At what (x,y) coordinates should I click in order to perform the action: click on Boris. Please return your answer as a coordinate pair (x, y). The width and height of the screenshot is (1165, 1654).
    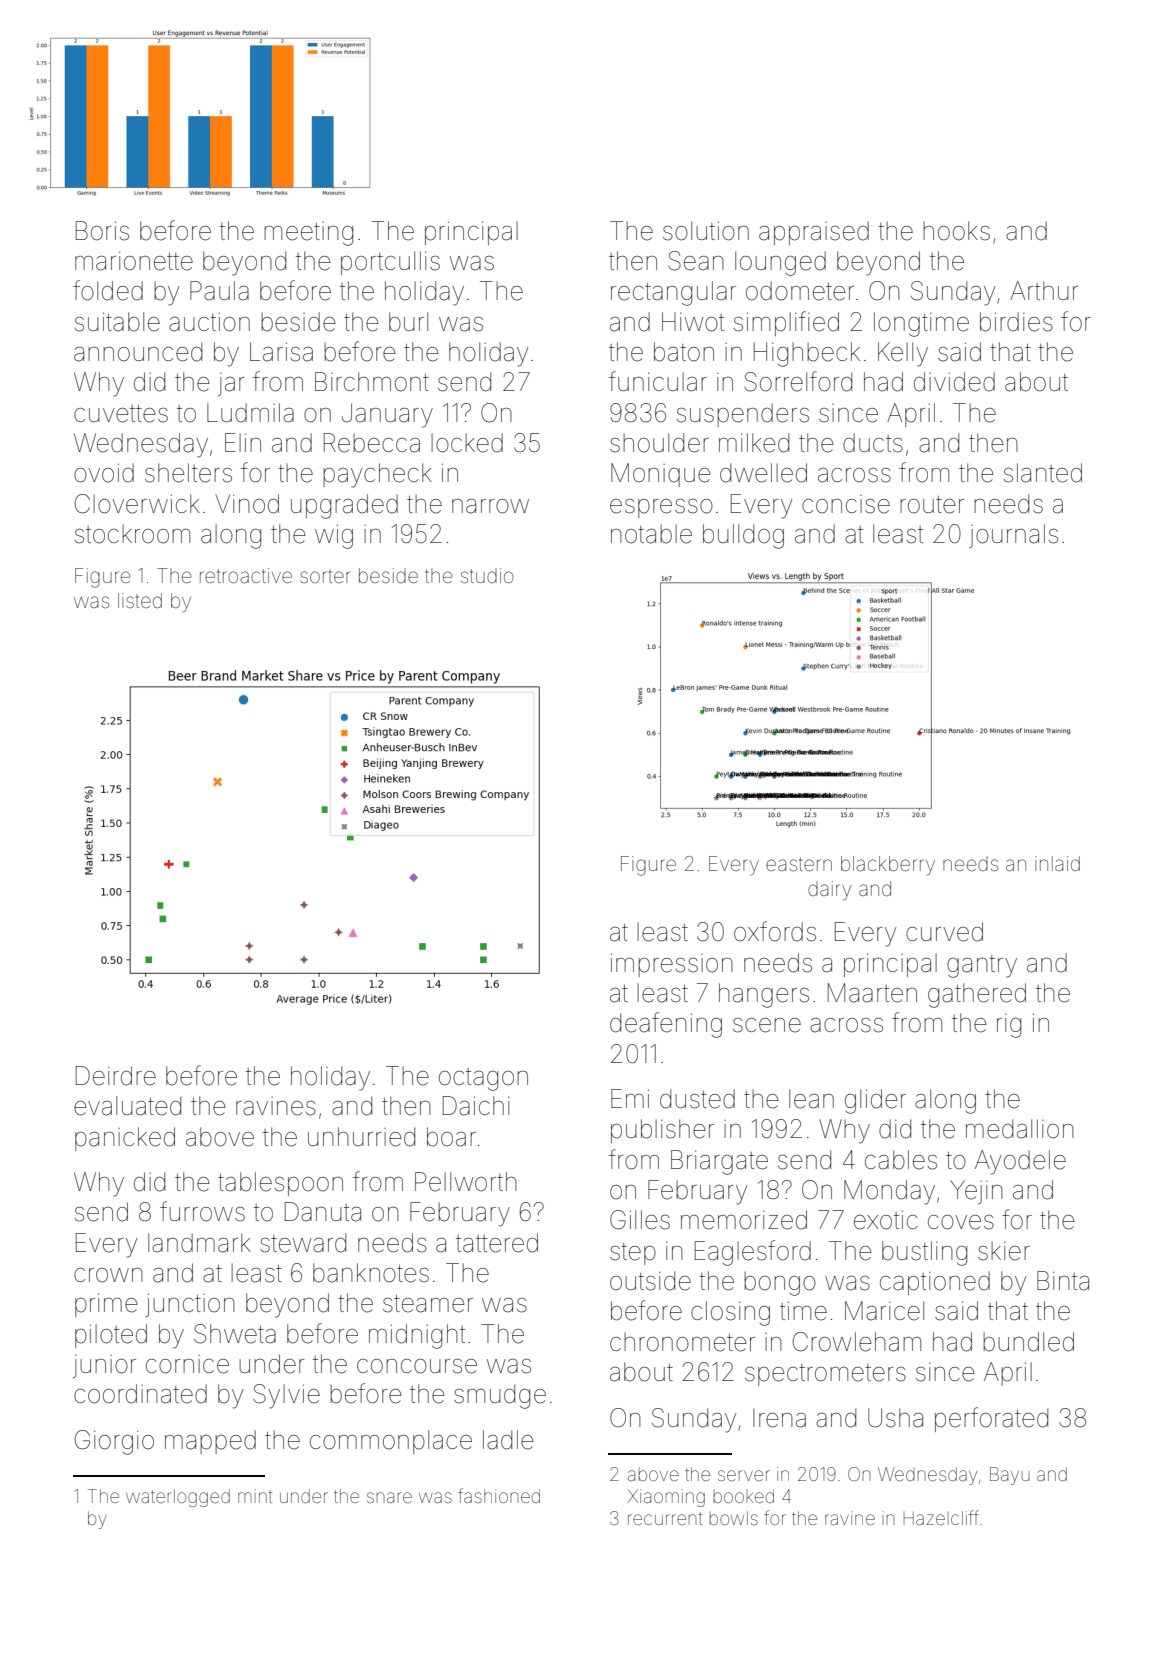
    Looking at the image, I should click on (102, 231).
